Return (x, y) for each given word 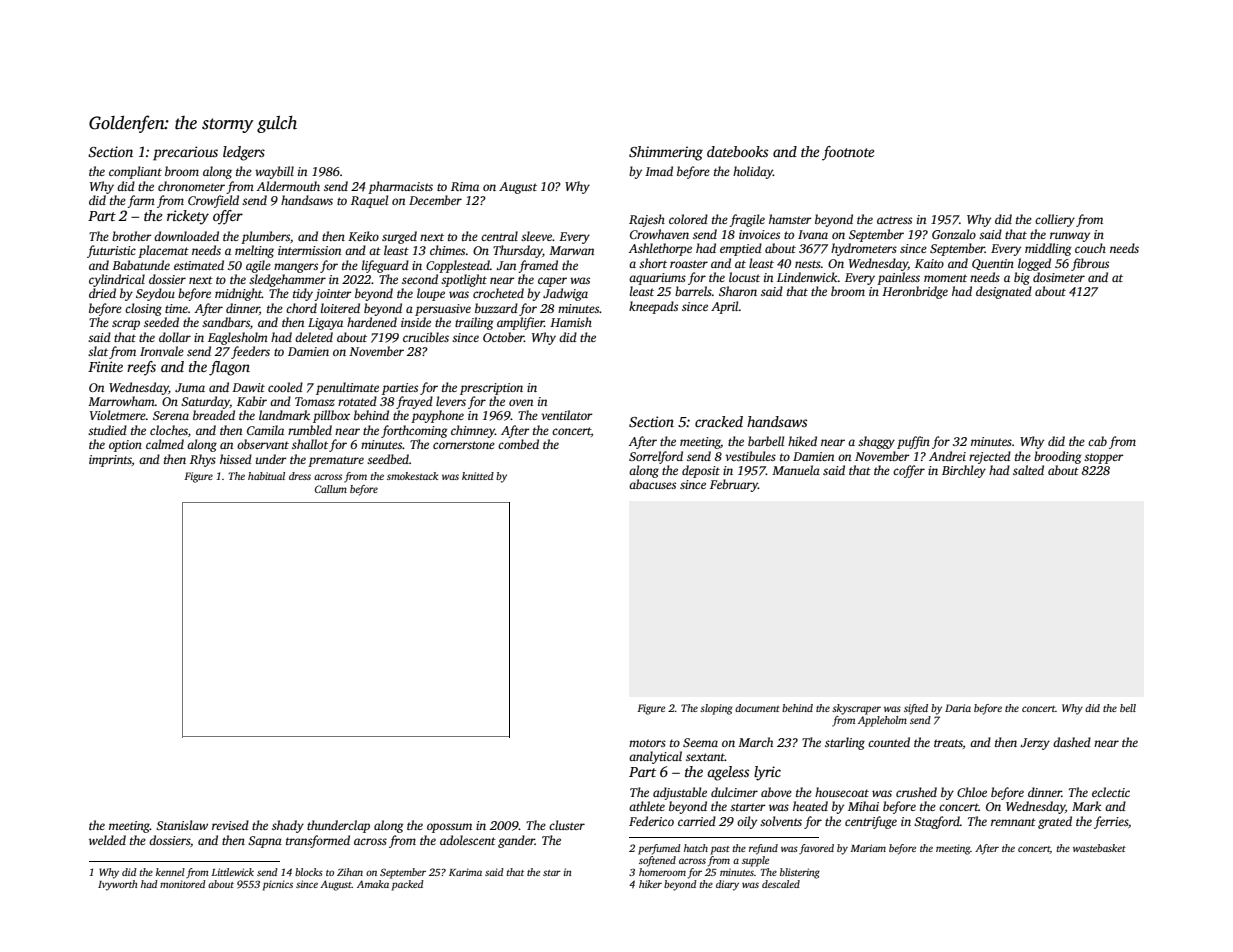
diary (727, 885)
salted (1028, 470)
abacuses (652, 484)
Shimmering (666, 153)
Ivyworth (118, 885)
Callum (331, 489)
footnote (848, 153)
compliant (135, 172)
